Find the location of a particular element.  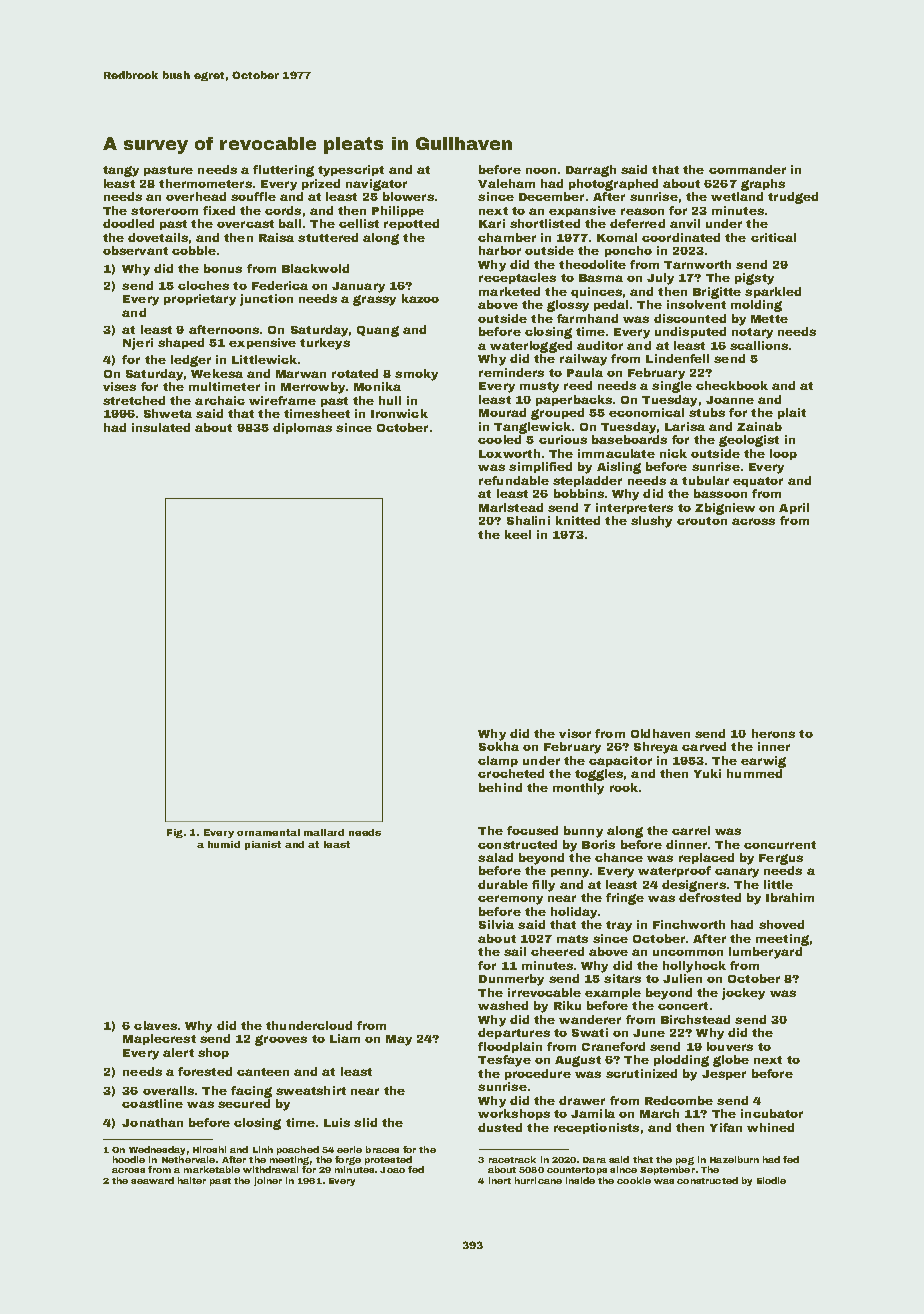

Zbigniew is located at coordinates (725, 509).
